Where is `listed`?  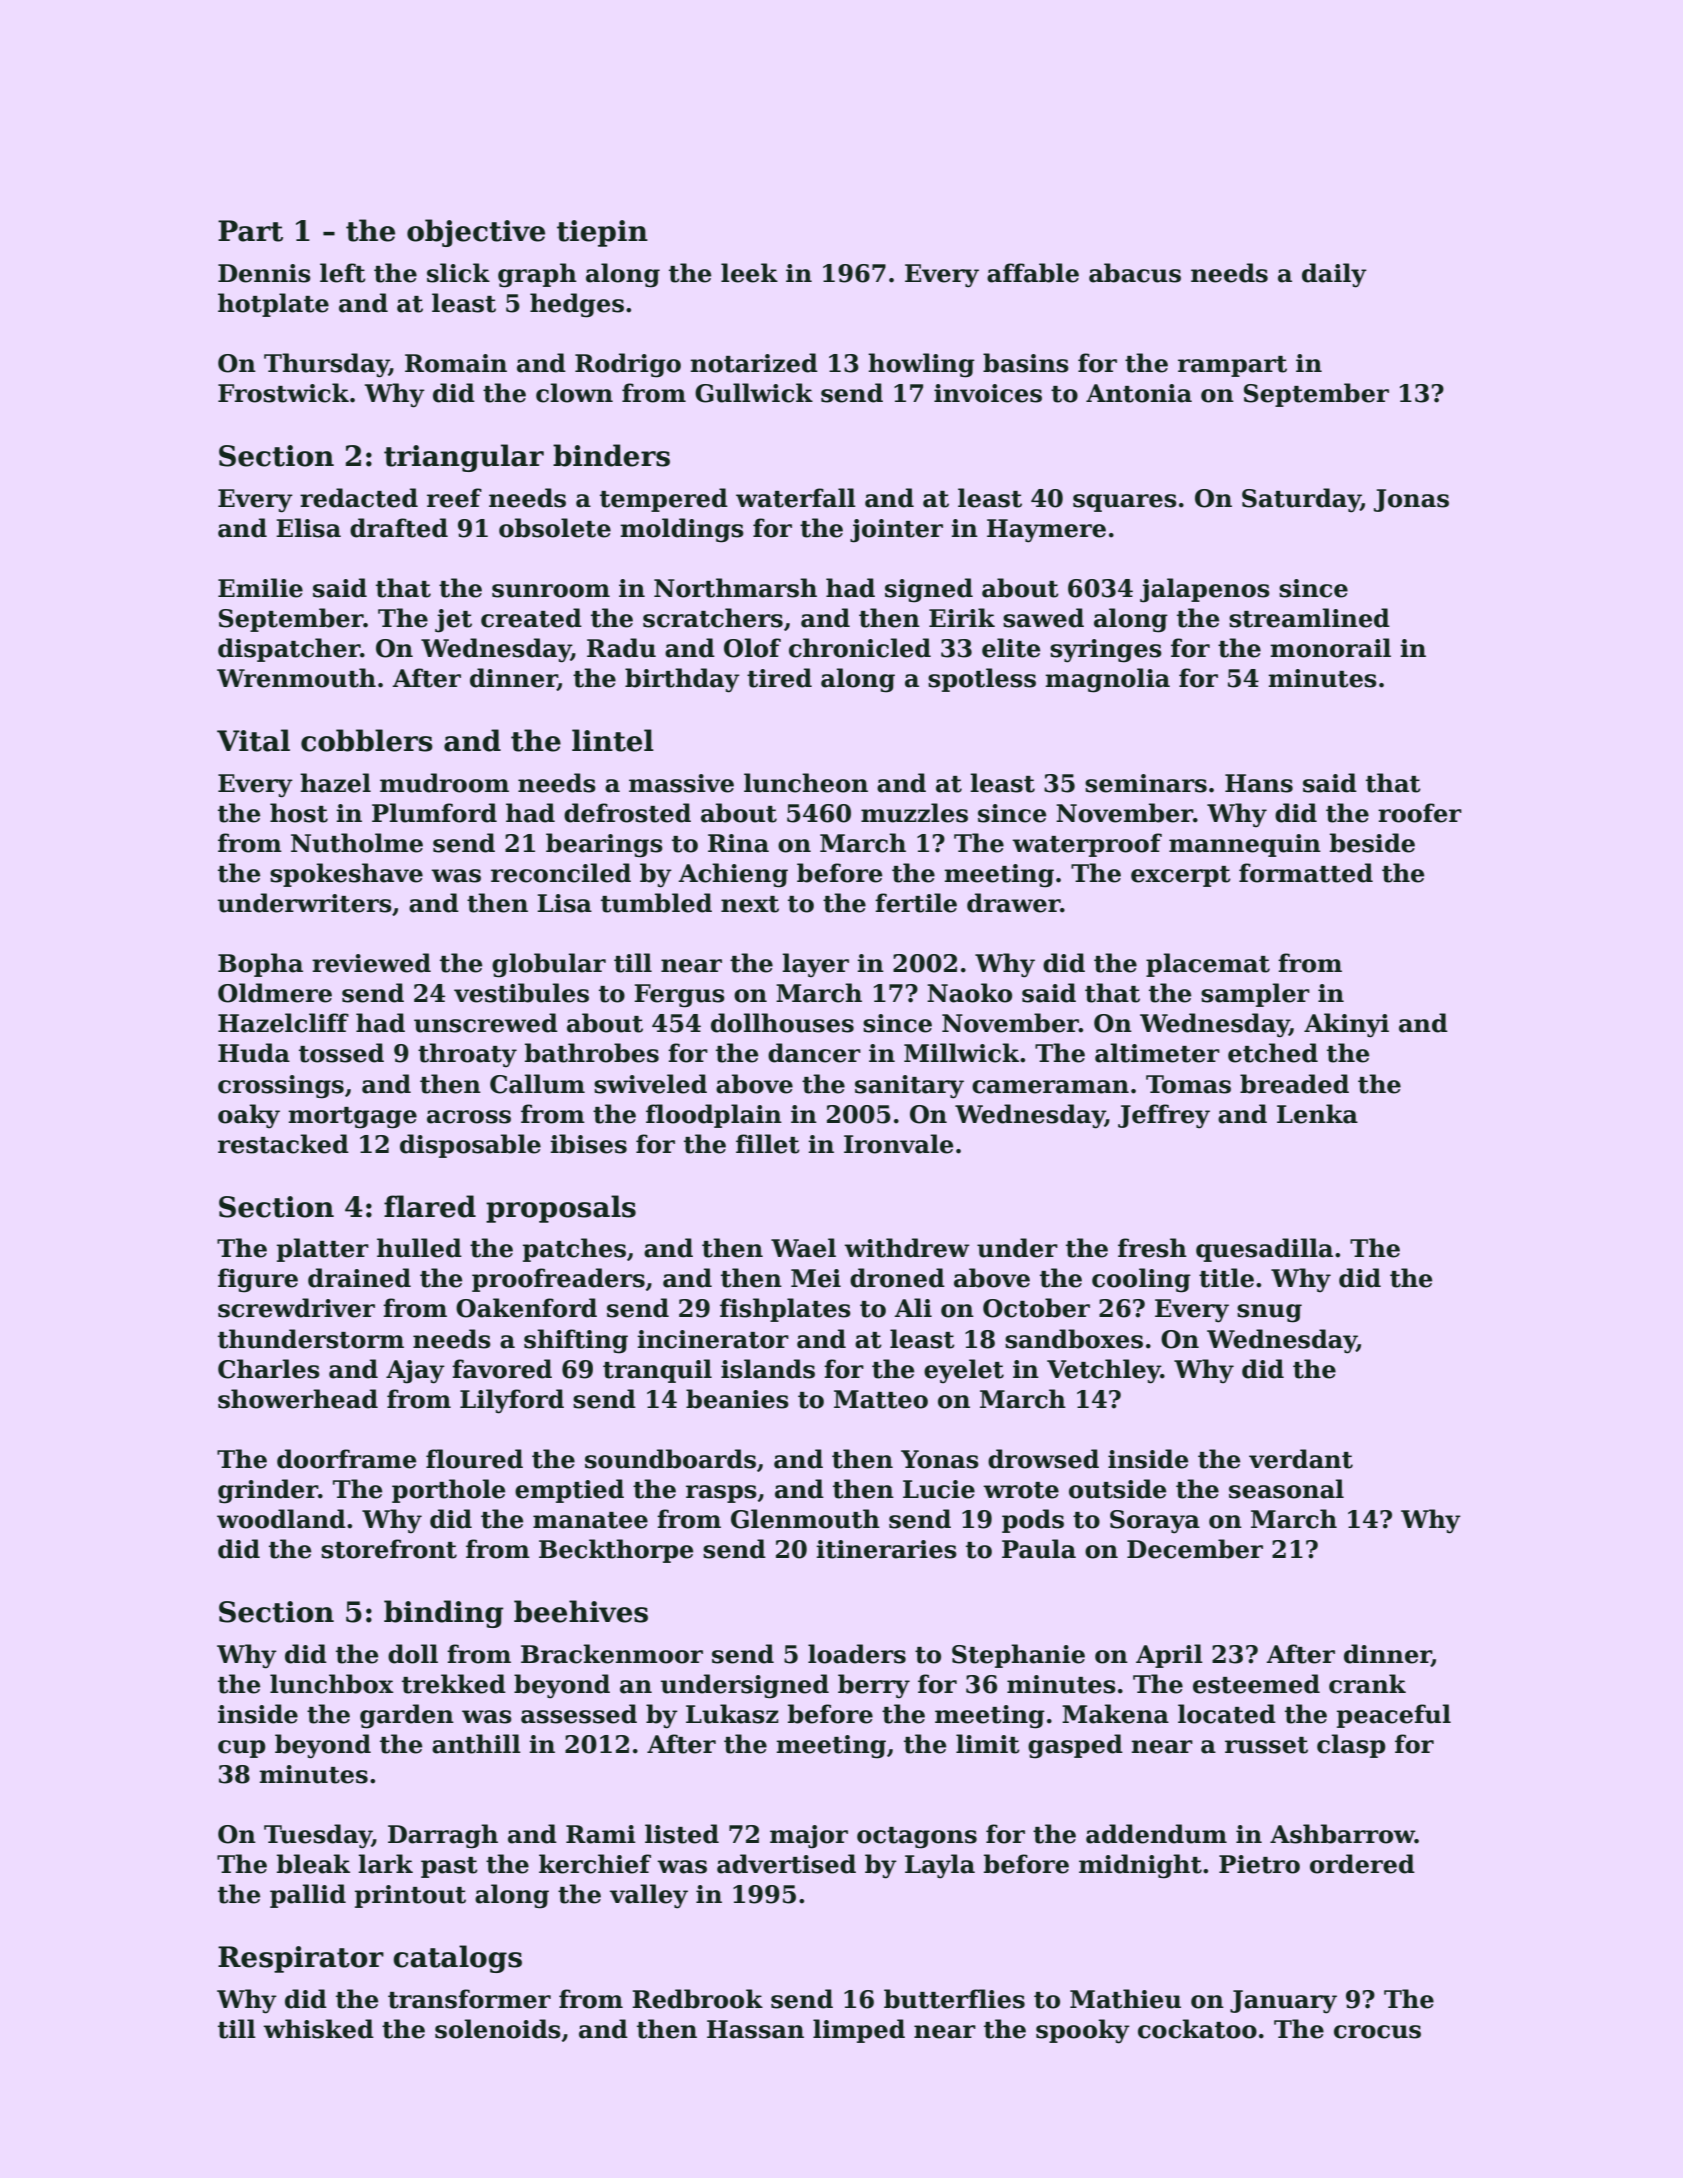 listed is located at coordinates (682, 1834).
